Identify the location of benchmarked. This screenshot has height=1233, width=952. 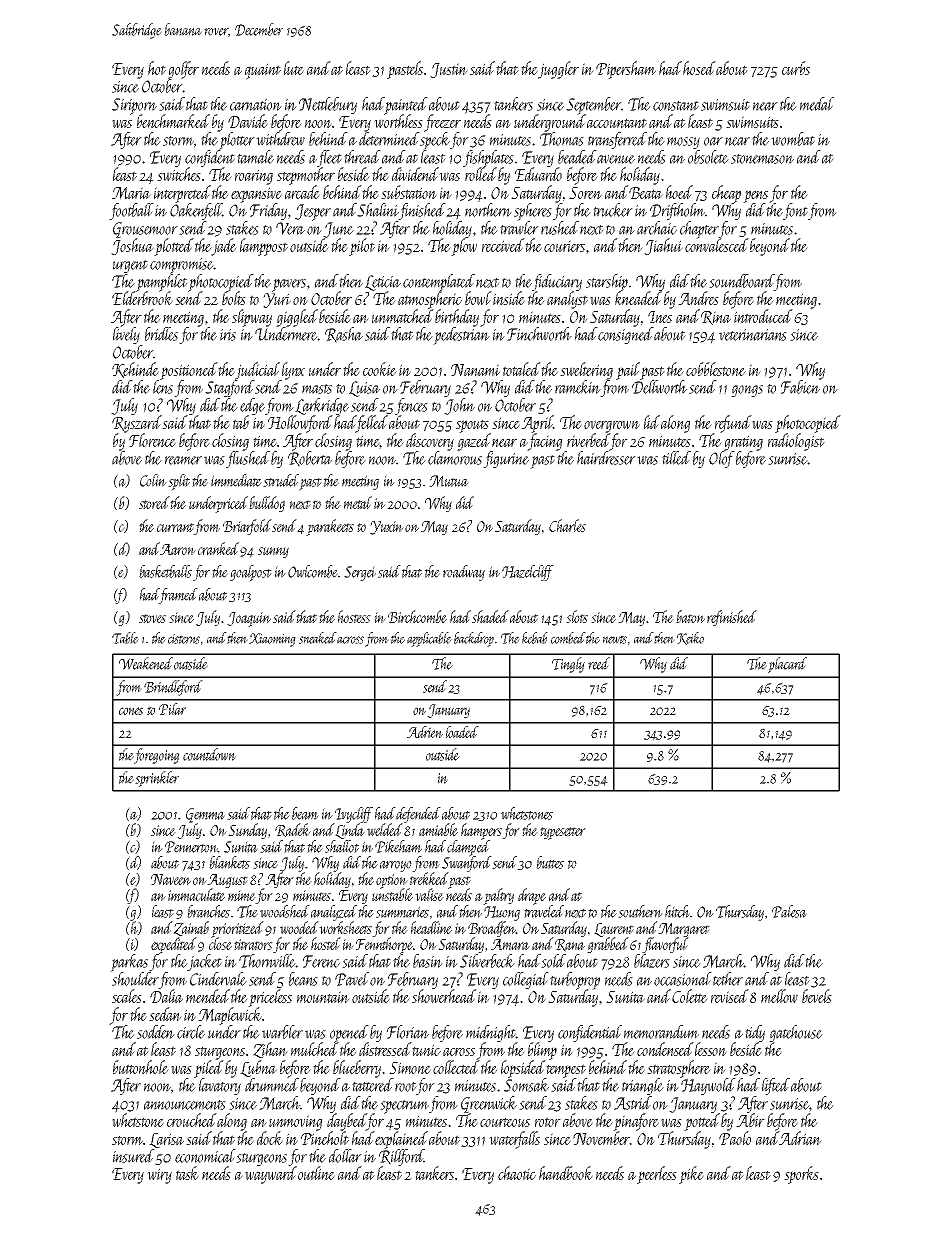
(173, 121).
